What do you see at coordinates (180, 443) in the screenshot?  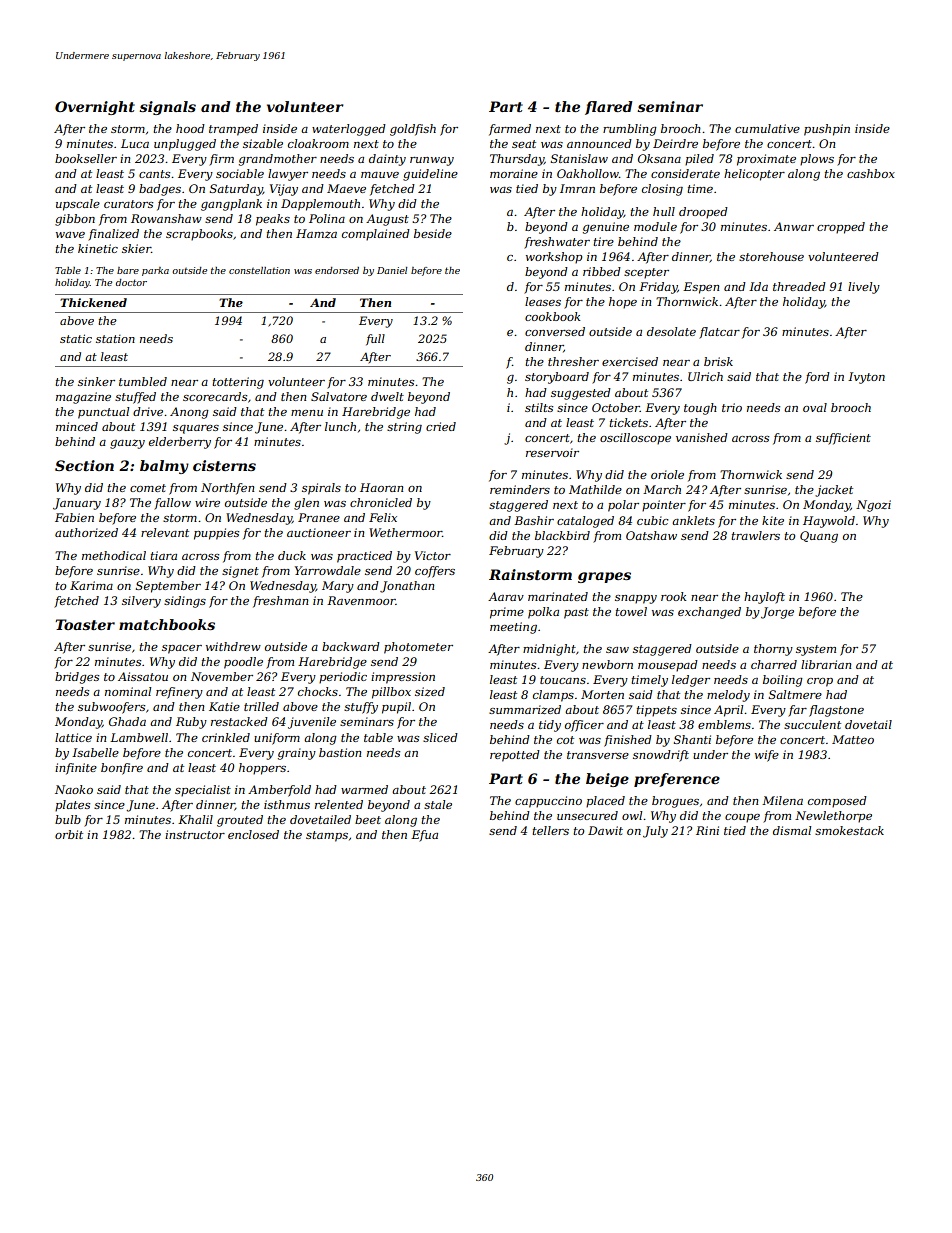 I see `elderberry` at bounding box center [180, 443].
